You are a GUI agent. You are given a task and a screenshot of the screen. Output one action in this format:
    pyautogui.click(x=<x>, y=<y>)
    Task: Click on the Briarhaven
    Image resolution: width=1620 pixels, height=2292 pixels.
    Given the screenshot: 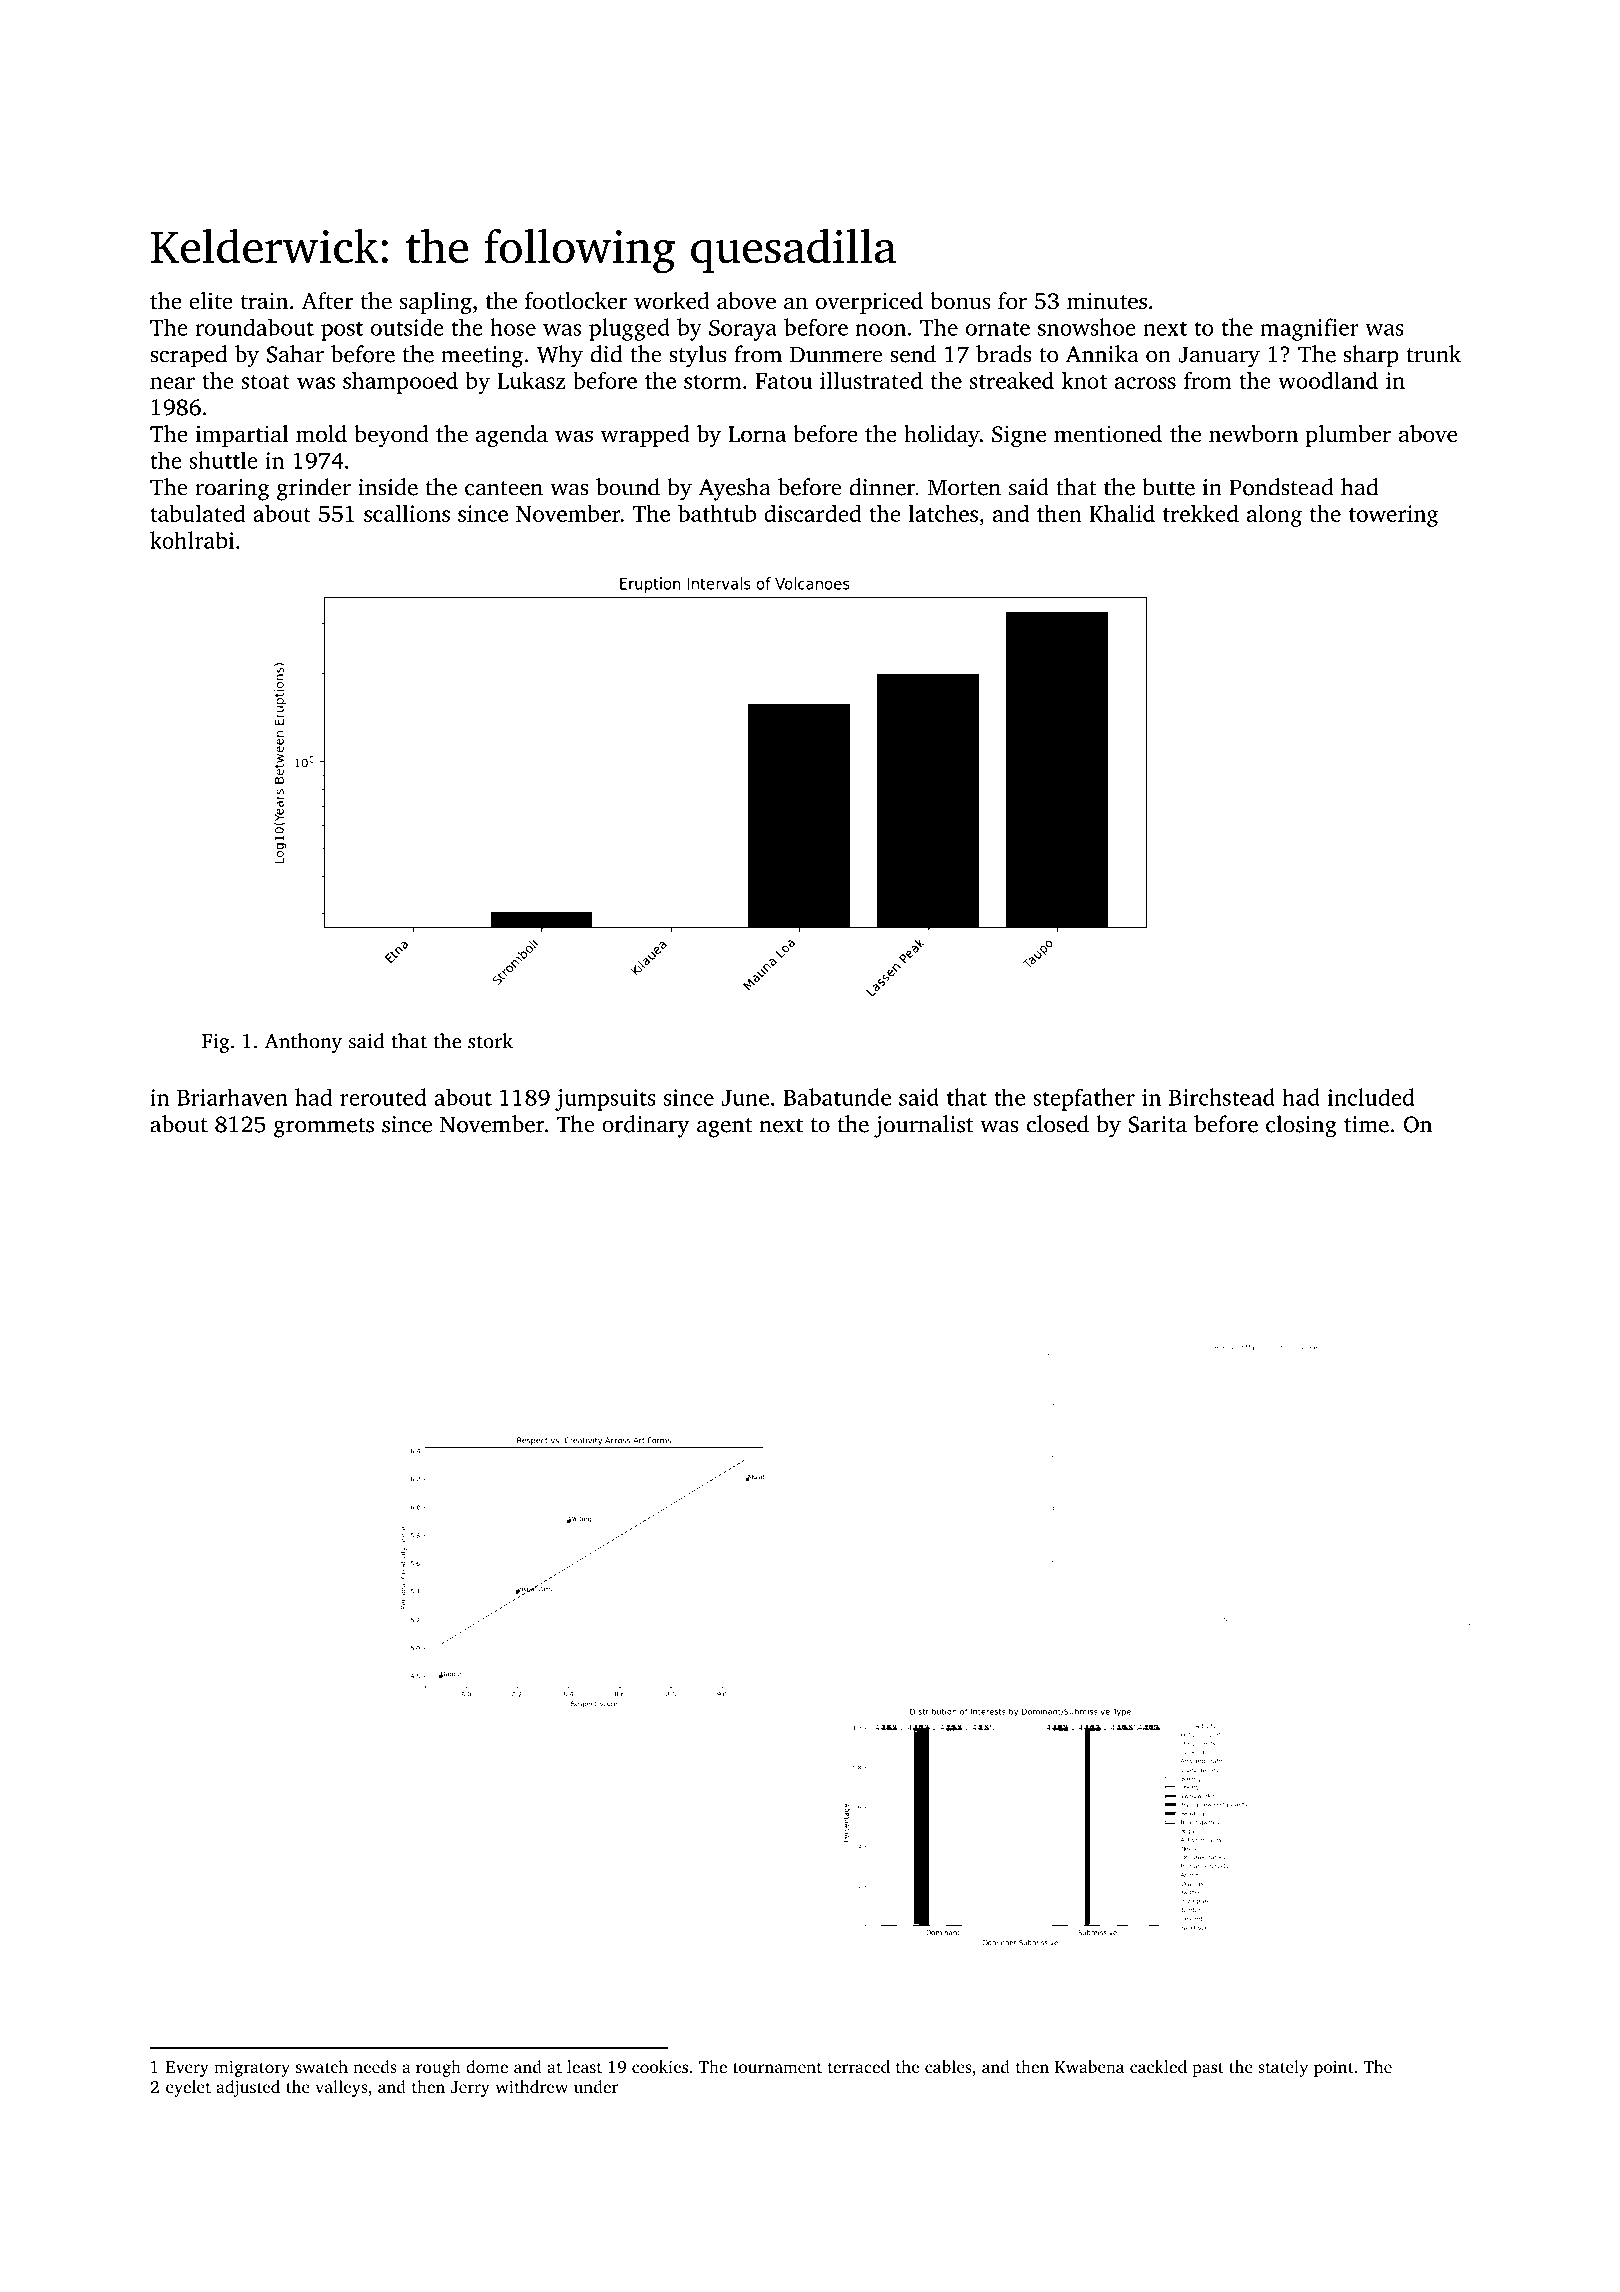 What is the action you would take?
    pyautogui.click(x=232, y=1097)
